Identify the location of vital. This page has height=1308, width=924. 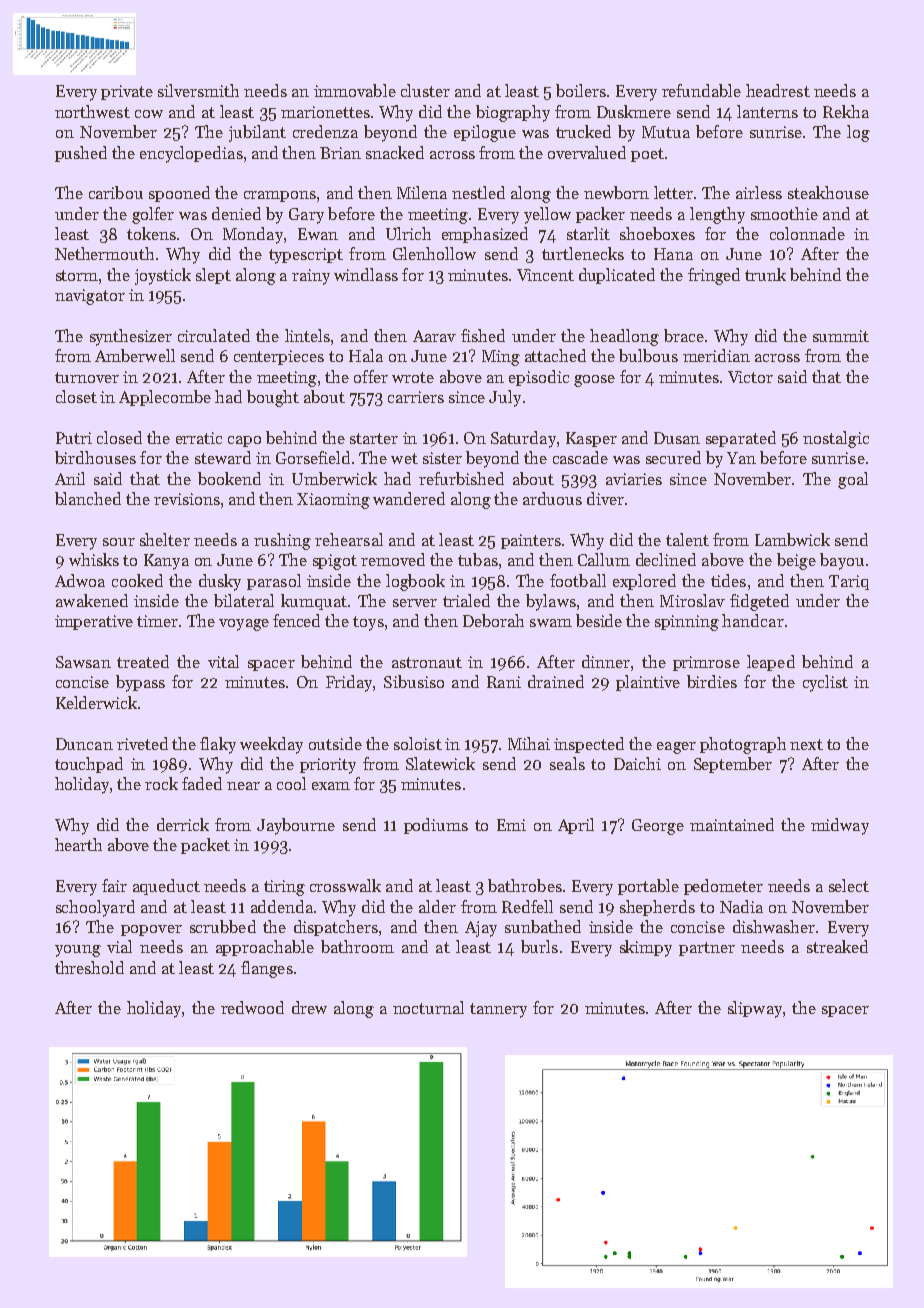
(223, 661).
